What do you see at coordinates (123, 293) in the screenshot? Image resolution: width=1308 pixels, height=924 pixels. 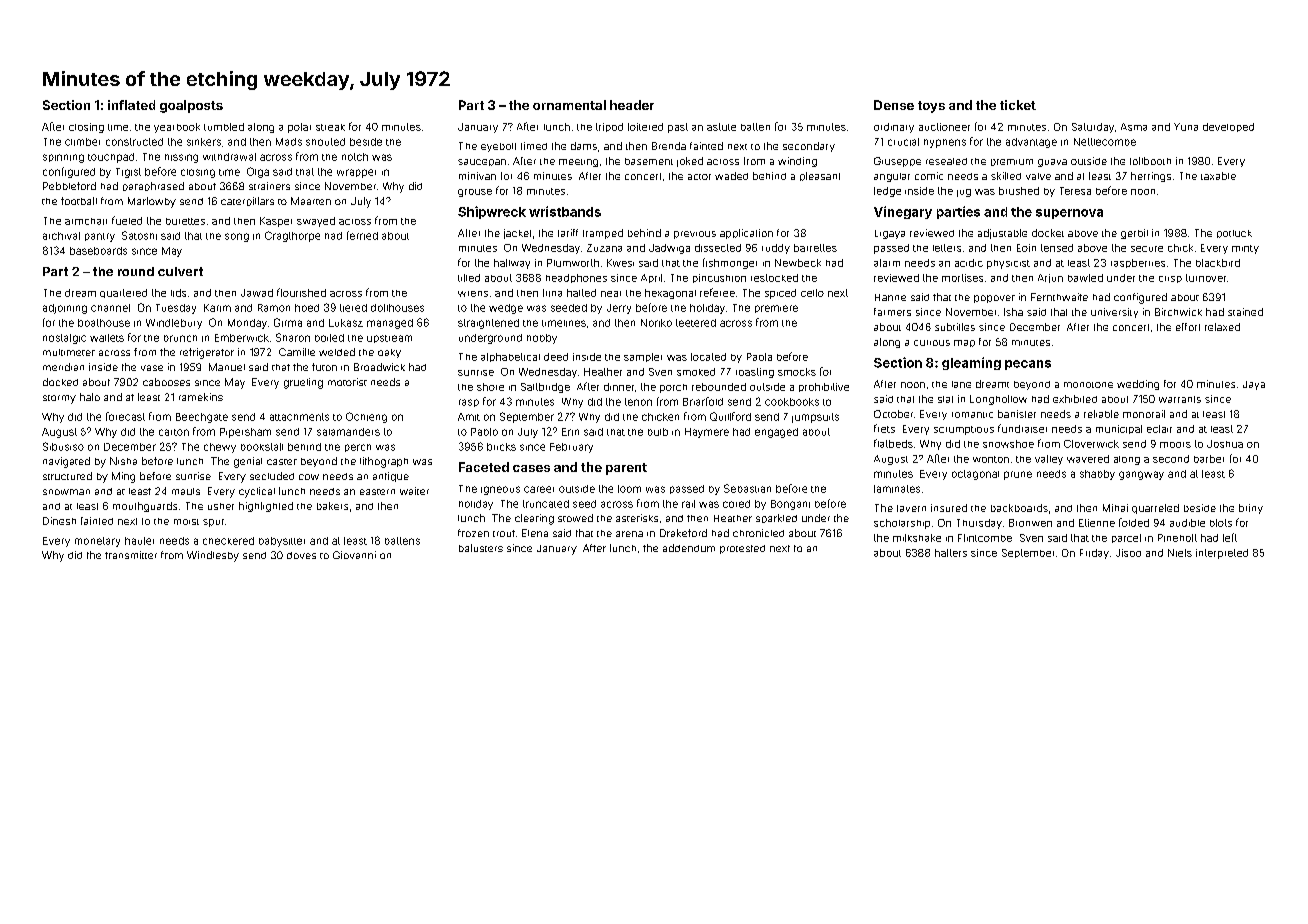 I see `quartered` at bounding box center [123, 293].
